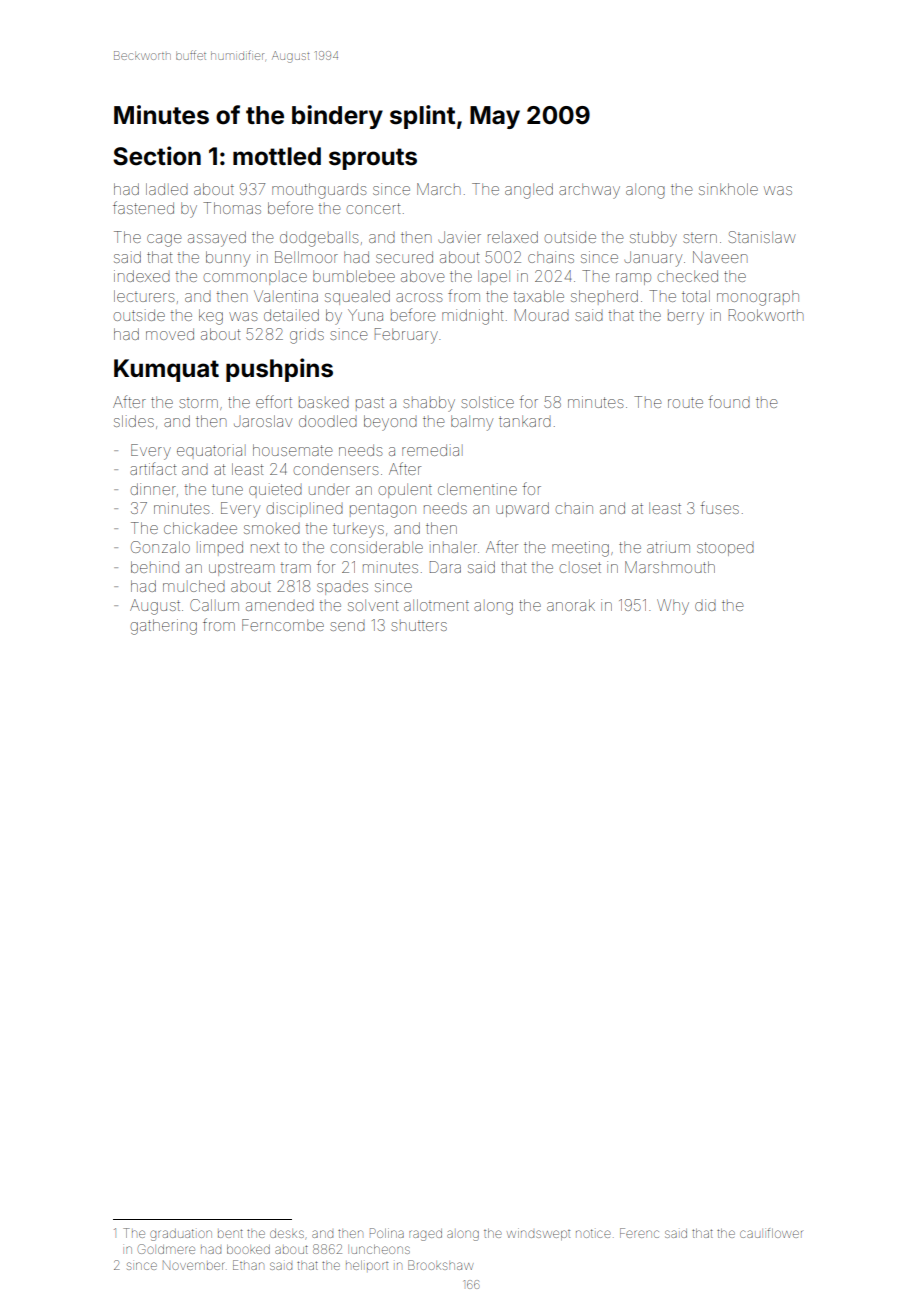 The image size is (924, 1308). I want to click on stubby, so click(653, 239).
